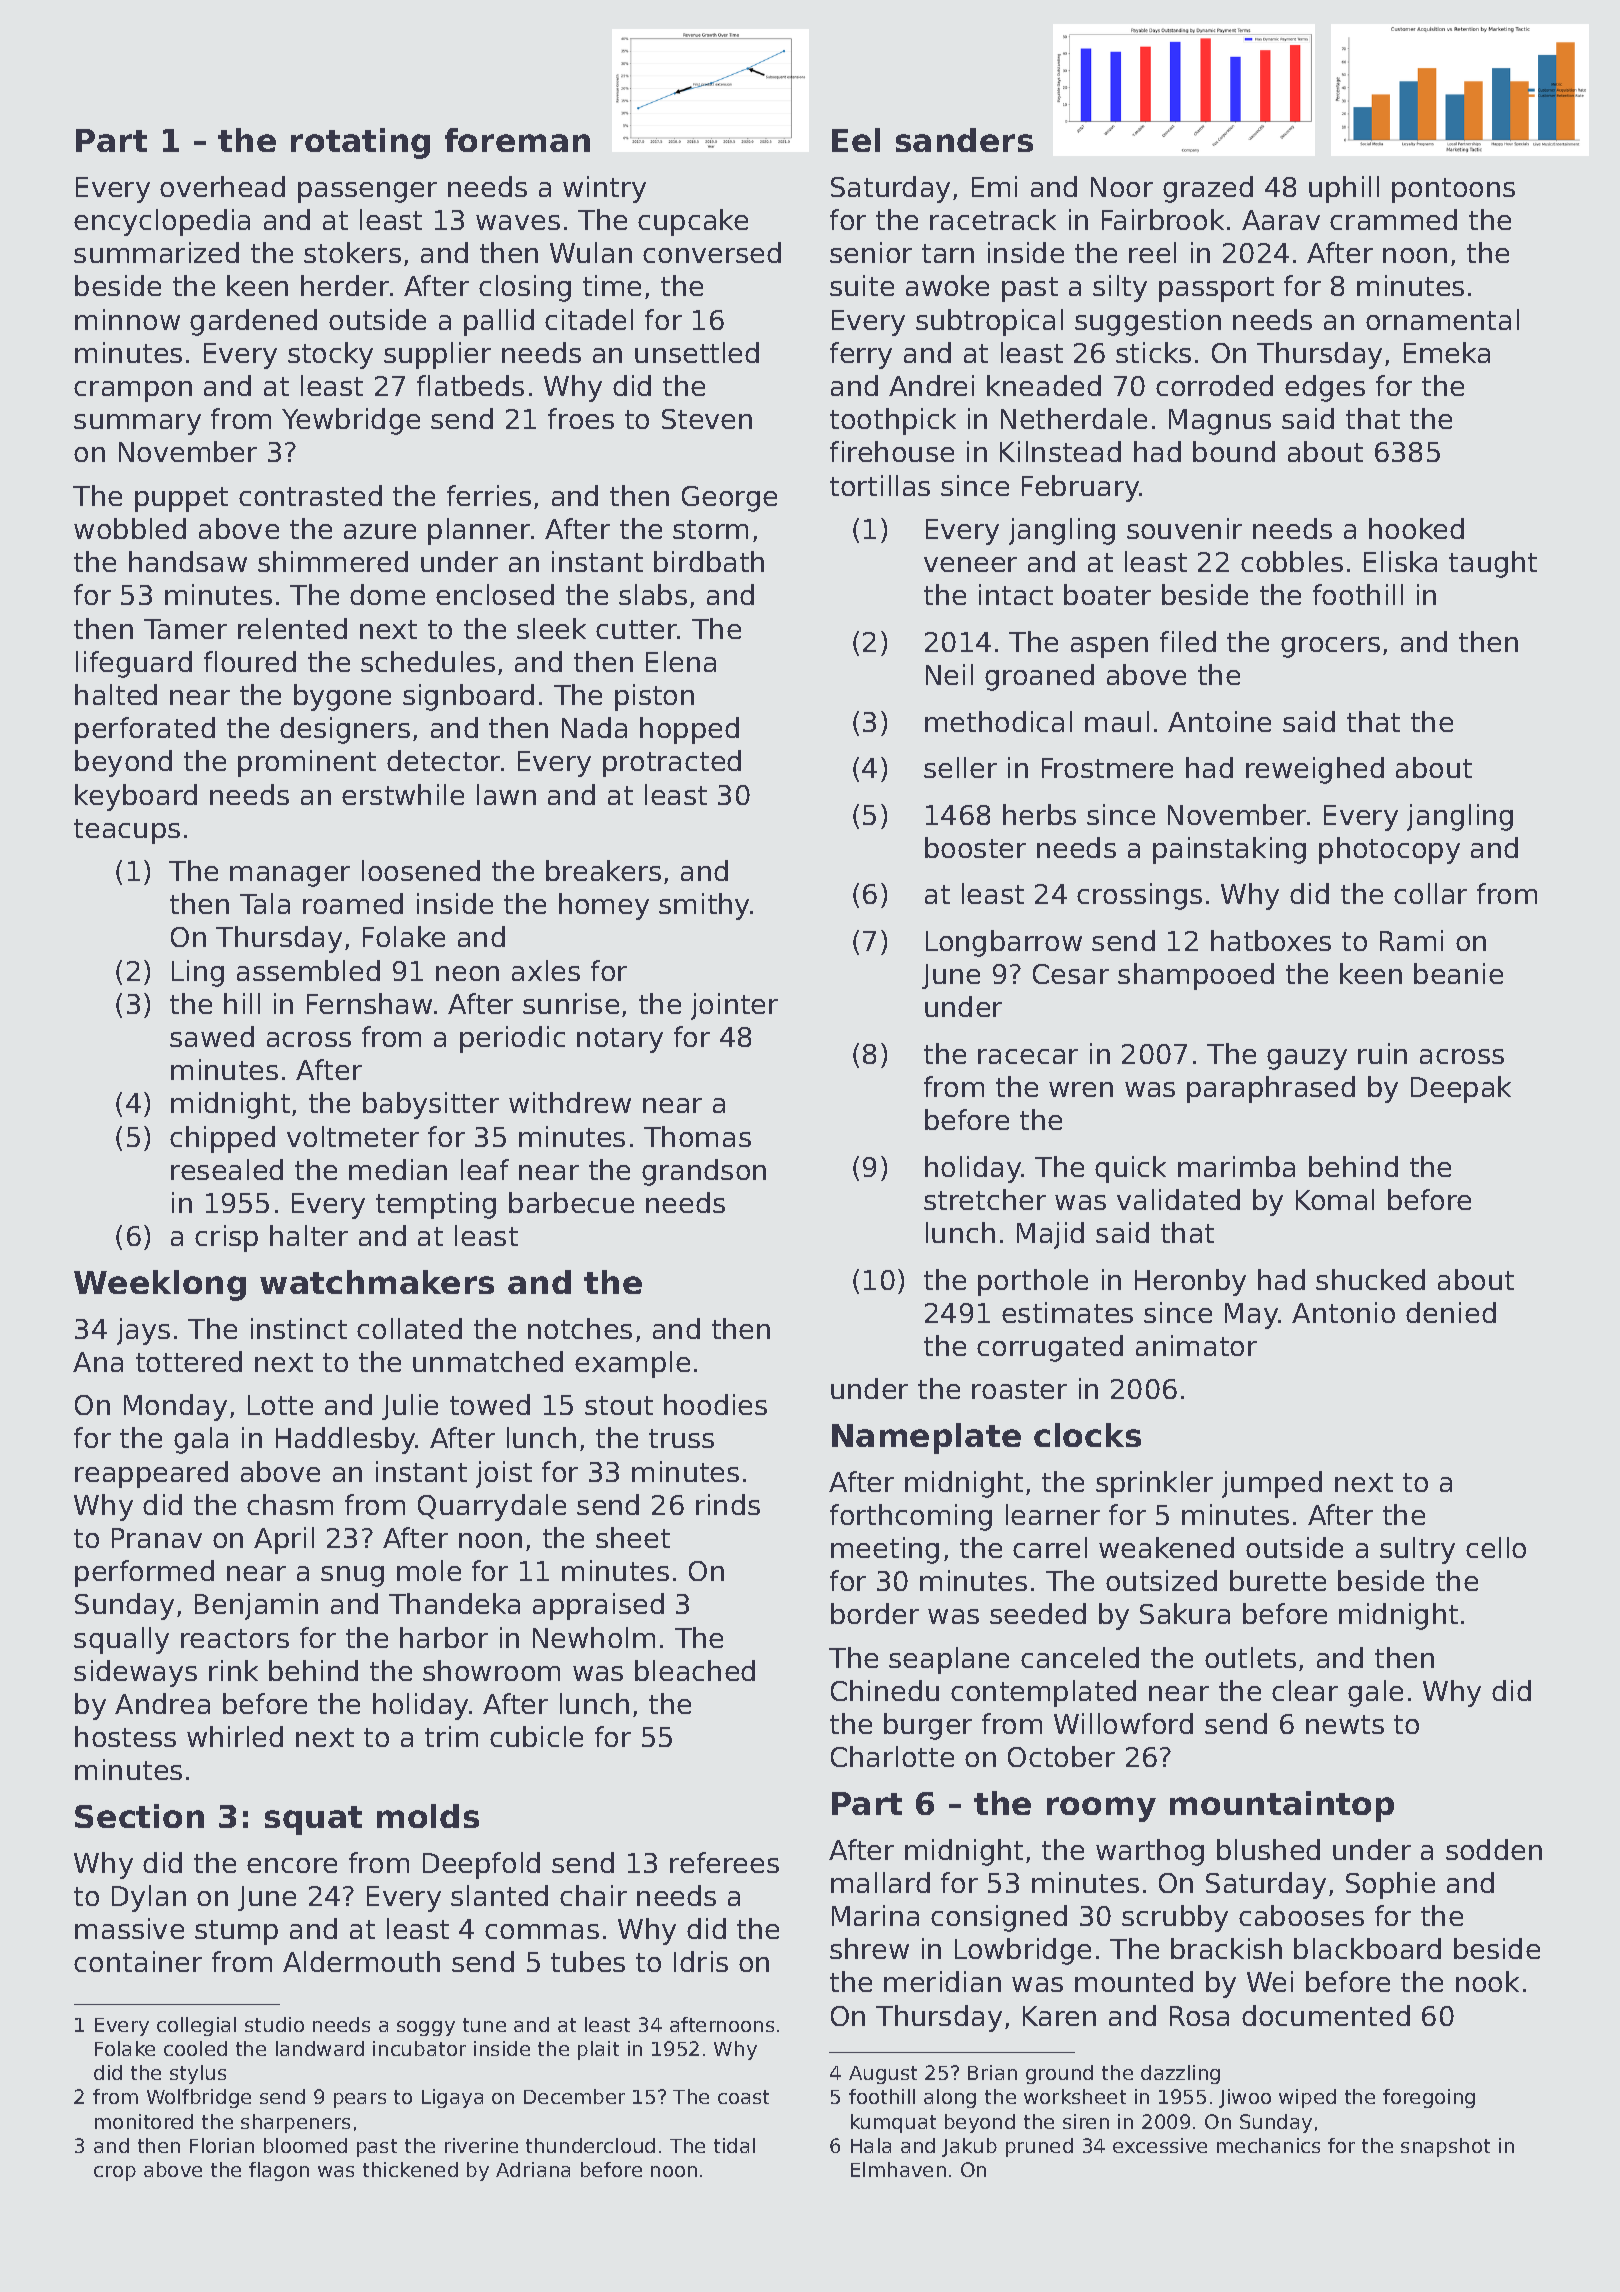 The image size is (1620, 2292). Describe the element at coordinates (1050, 1547) in the screenshot. I see `carrel` at that location.
